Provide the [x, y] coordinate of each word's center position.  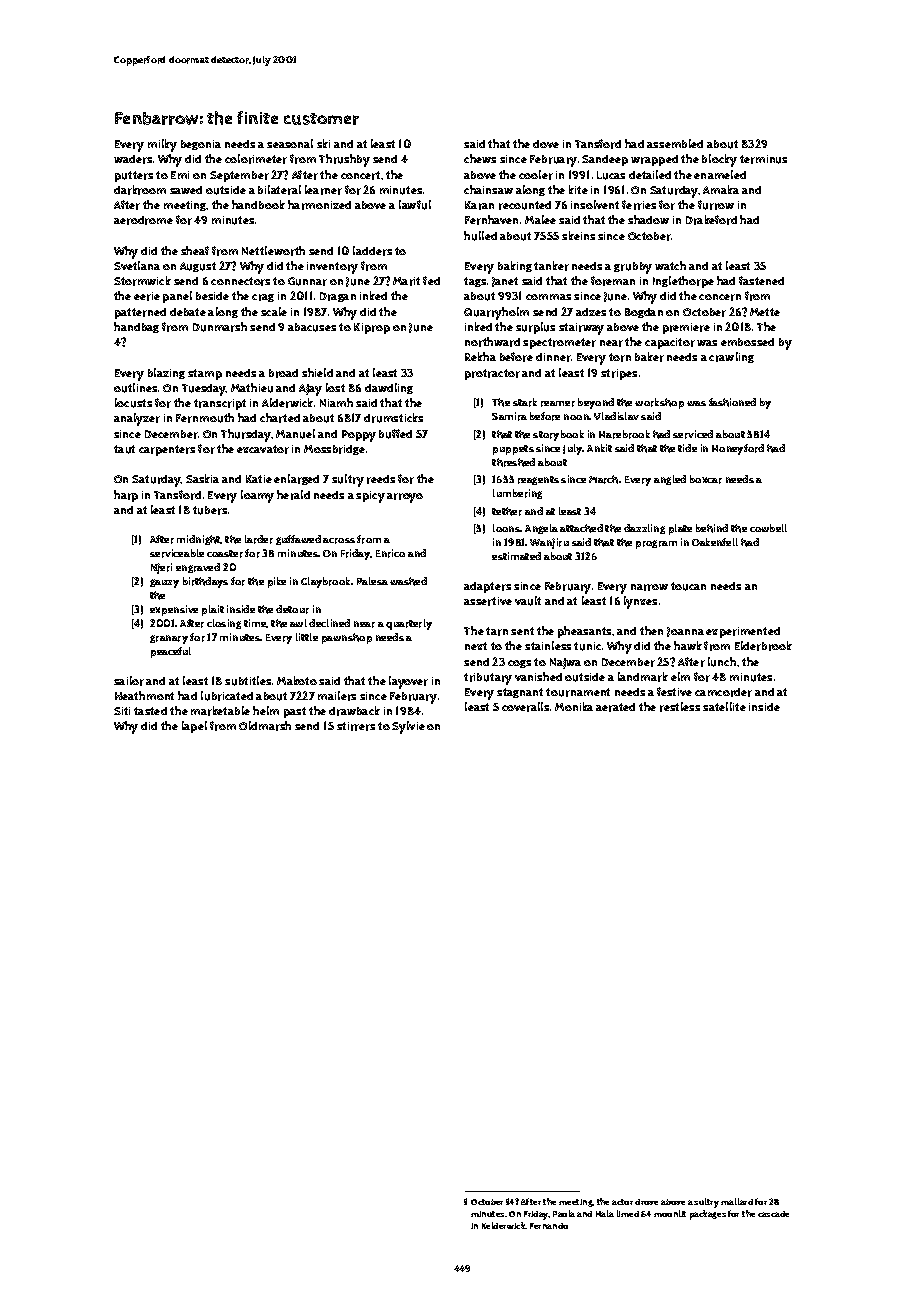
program [656, 544]
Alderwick [287, 403]
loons [507, 528]
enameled [720, 174]
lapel [194, 727]
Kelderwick [504, 1225]
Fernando [549, 1226]
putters [134, 176]
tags [475, 282]
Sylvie [408, 727]
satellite [724, 706]
